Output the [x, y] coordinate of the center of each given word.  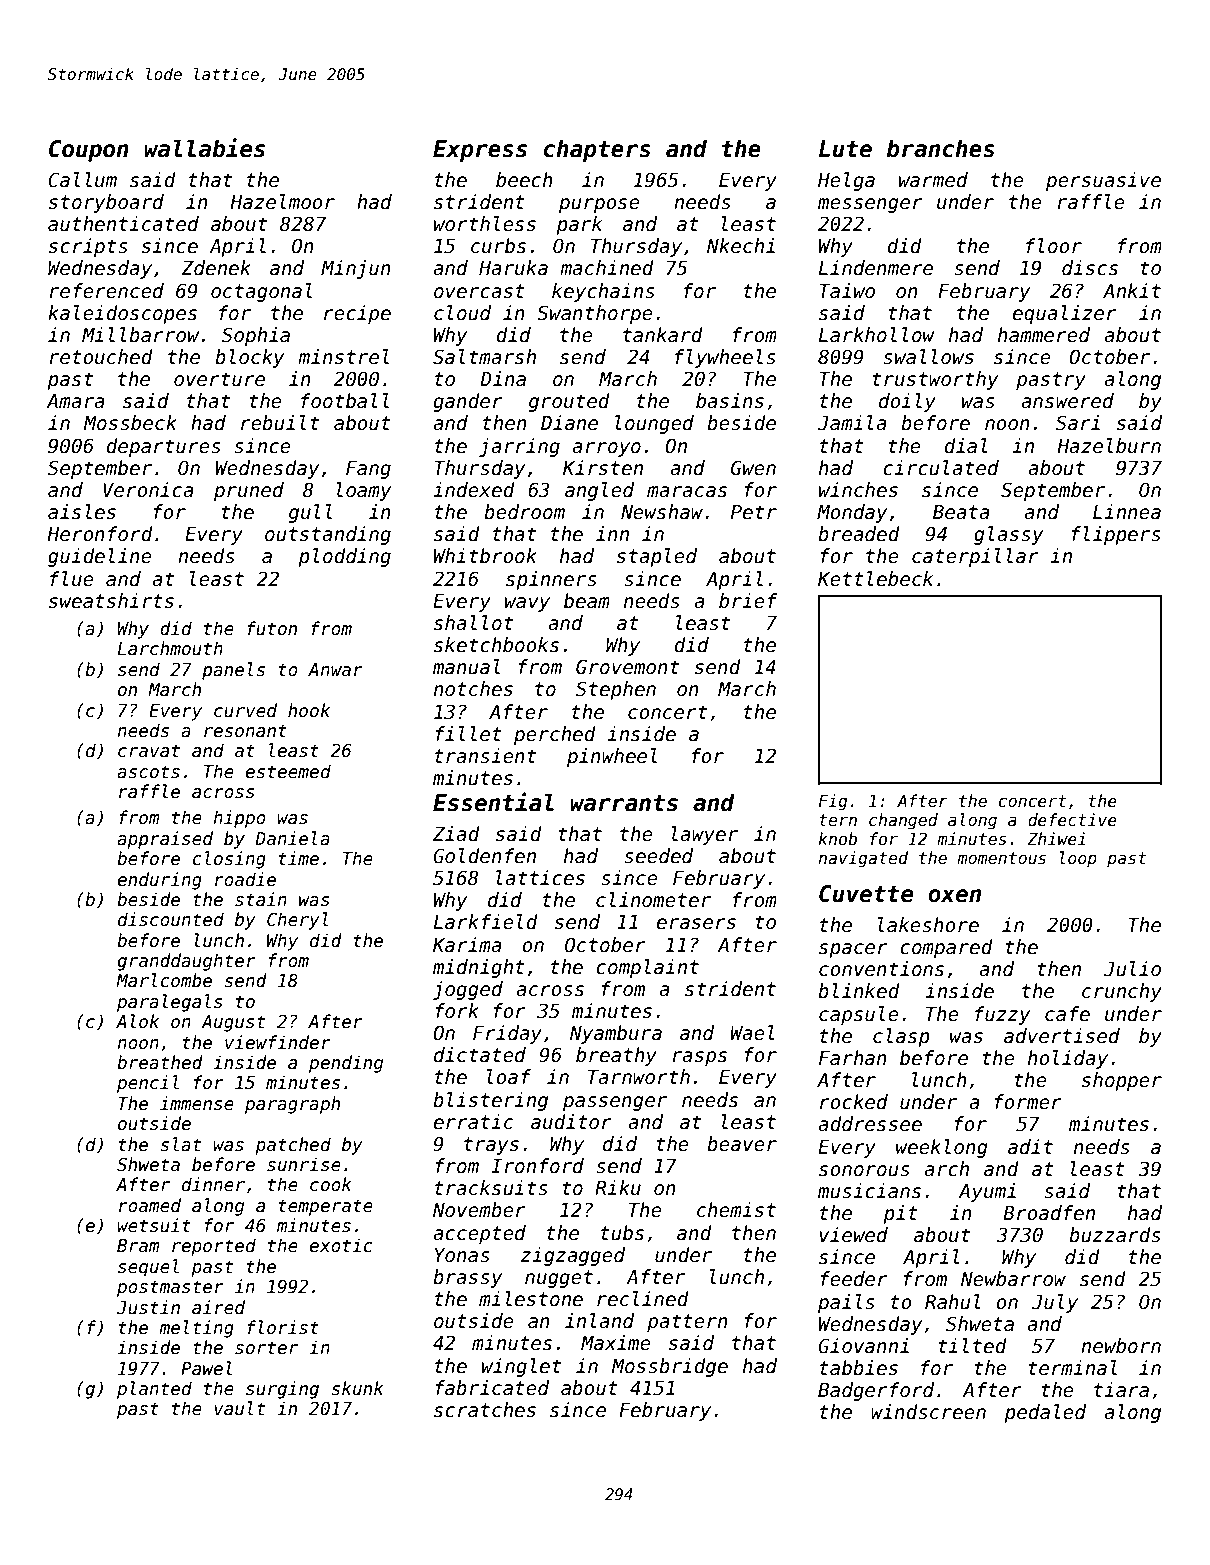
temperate [326, 1207]
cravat [149, 751]
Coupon [89, 151]
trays [491, 1146]
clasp [901, 1037]
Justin [148, 1307]
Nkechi [741, 246]
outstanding [328, 535]
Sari [1078, 423]
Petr [754, 512]
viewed [854, 1235]
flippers [1116, 535]
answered [1067, 401]
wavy [527, 604]
